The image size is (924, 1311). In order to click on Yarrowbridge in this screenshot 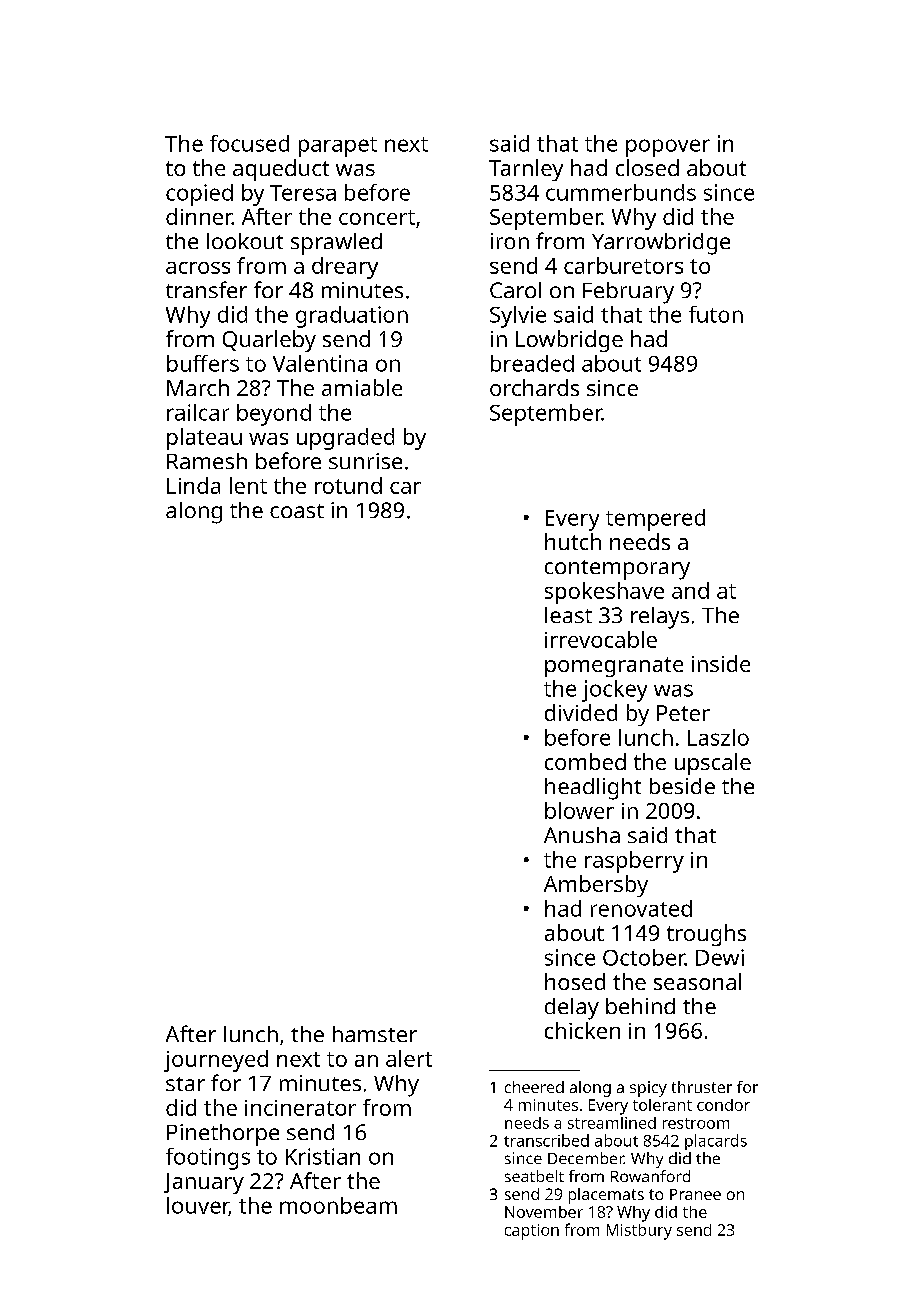, I will do `click(661, 244)`.
